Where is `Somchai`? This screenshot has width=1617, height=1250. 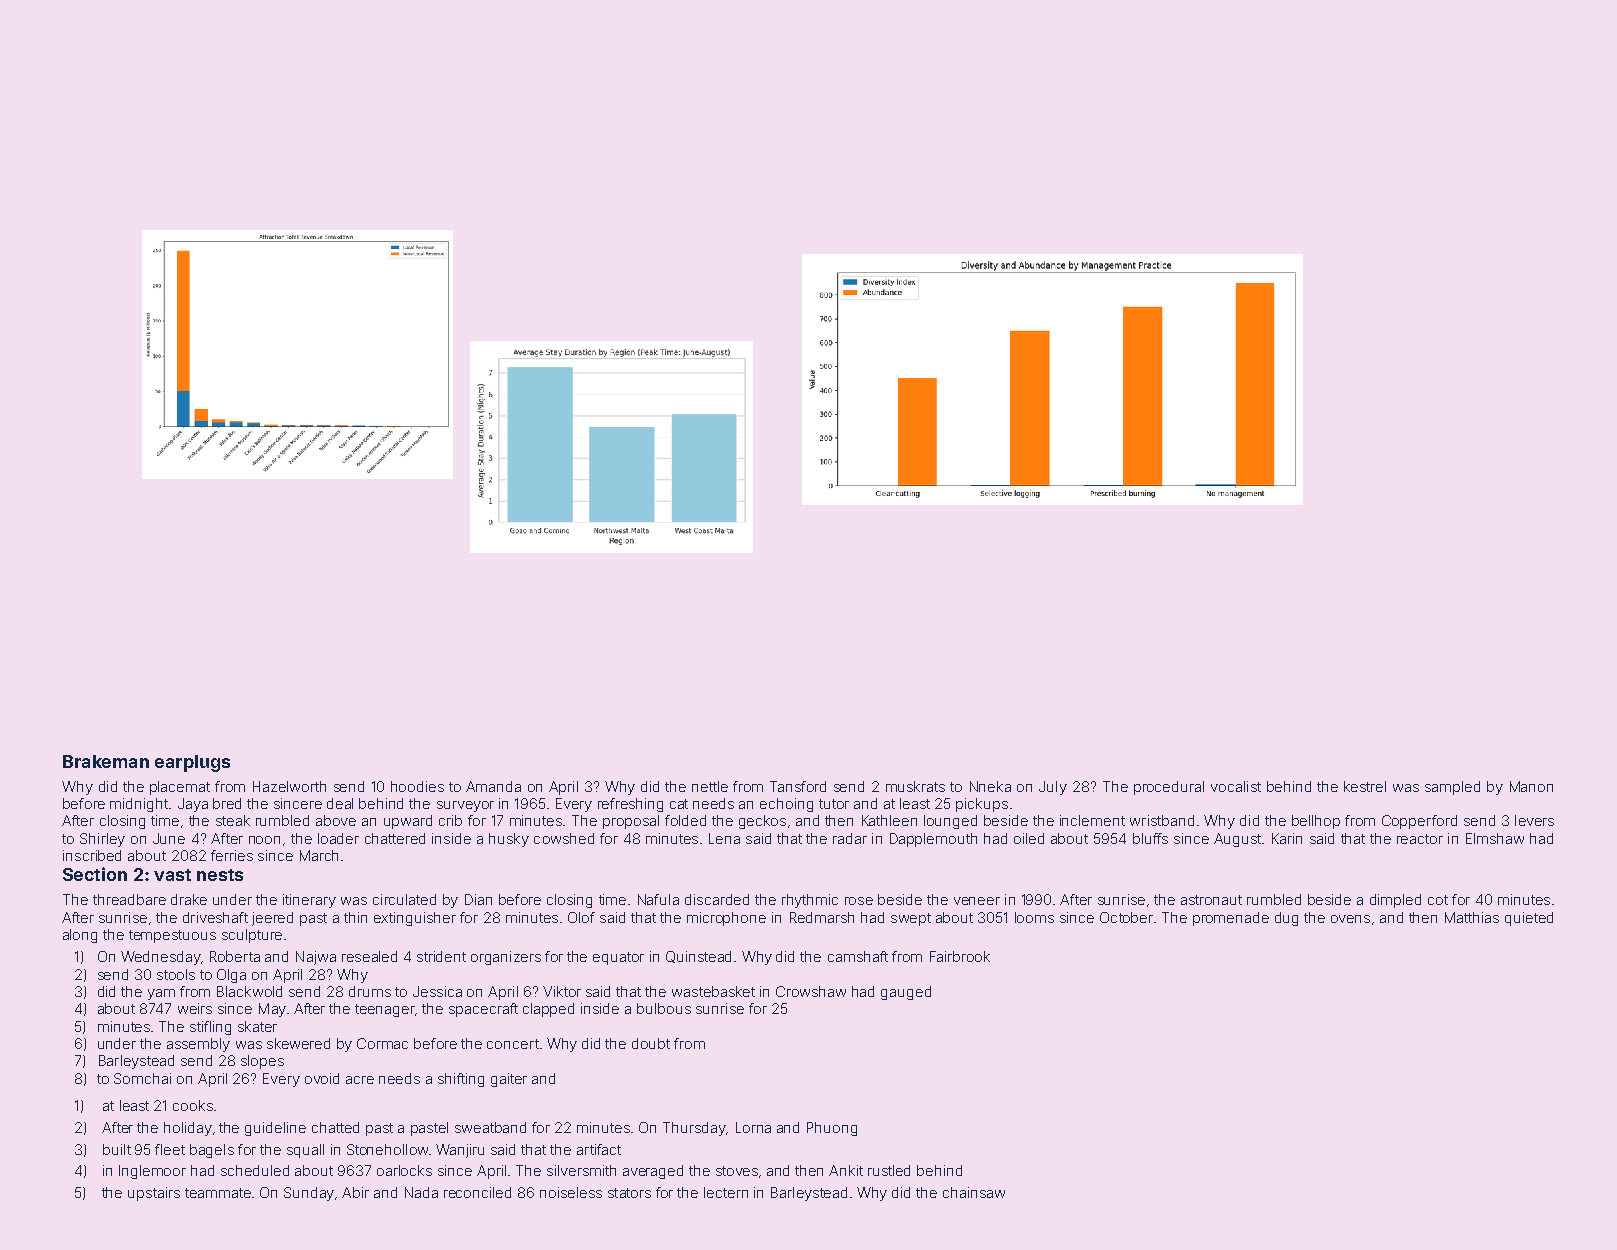
Somchai is located at coordinates (142, 1078).
